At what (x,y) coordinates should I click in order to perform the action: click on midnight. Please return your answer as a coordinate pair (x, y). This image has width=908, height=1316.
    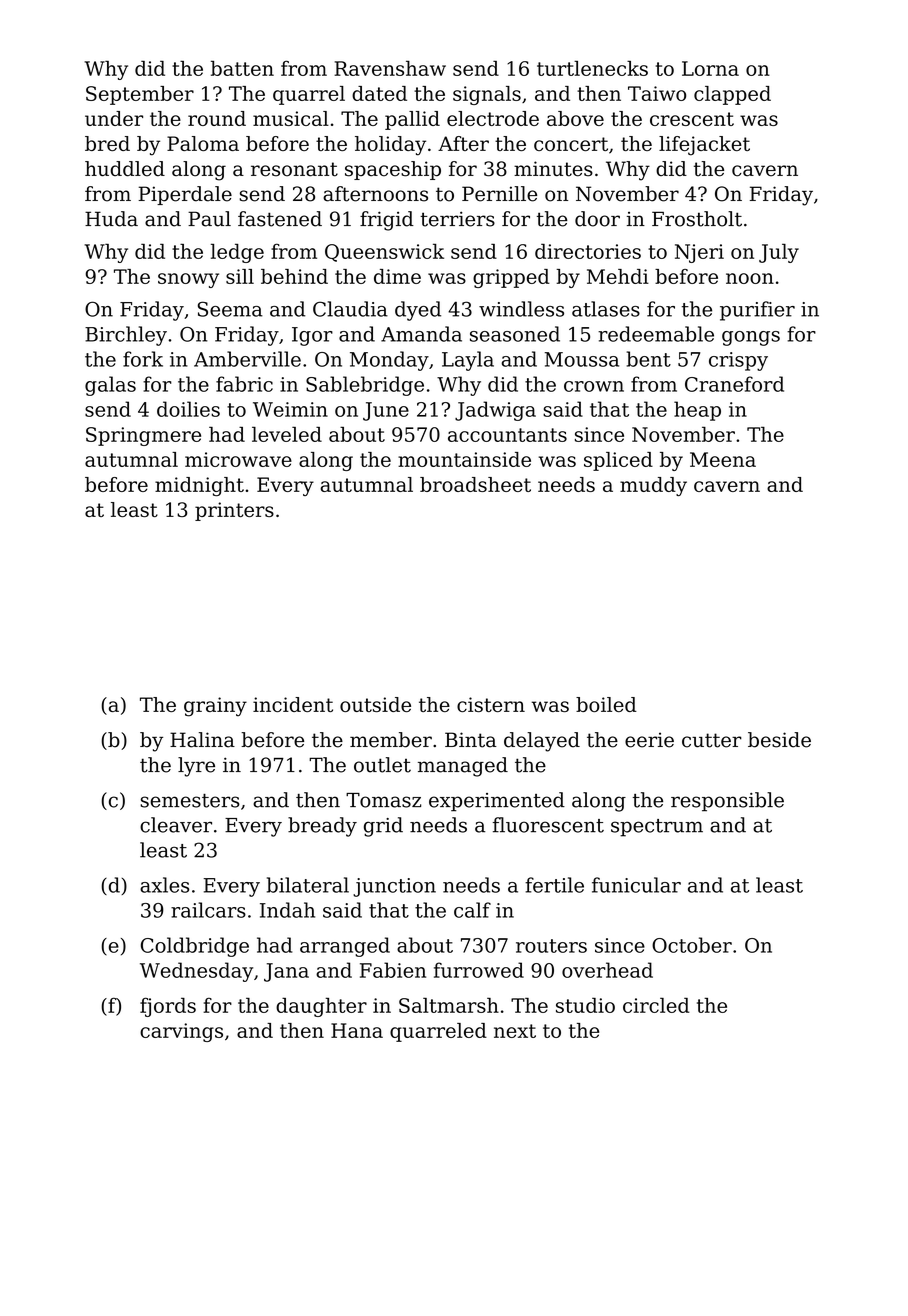
    Looking at the image, I should click on (199, 486).
